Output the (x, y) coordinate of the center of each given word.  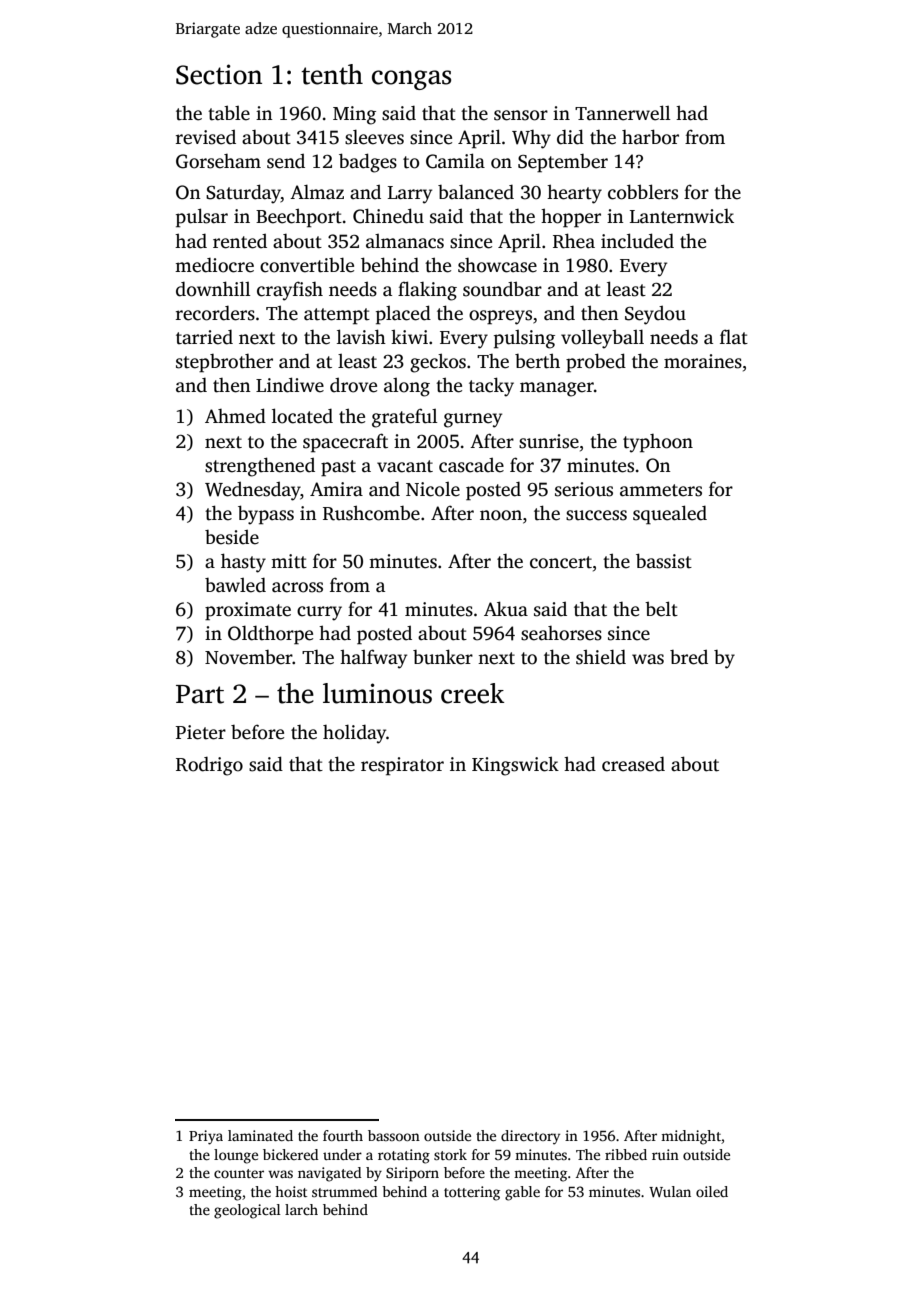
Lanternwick (682, 216)
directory (530, 1137)
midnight (691, 1137)
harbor (650, 137)
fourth (343, 1135)
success (596, 515)
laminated (260, 1135)
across (297, 587)
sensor (521, 115)
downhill (213, 289)
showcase (497, 265)
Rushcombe (371, 513)
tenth (332, 74)
